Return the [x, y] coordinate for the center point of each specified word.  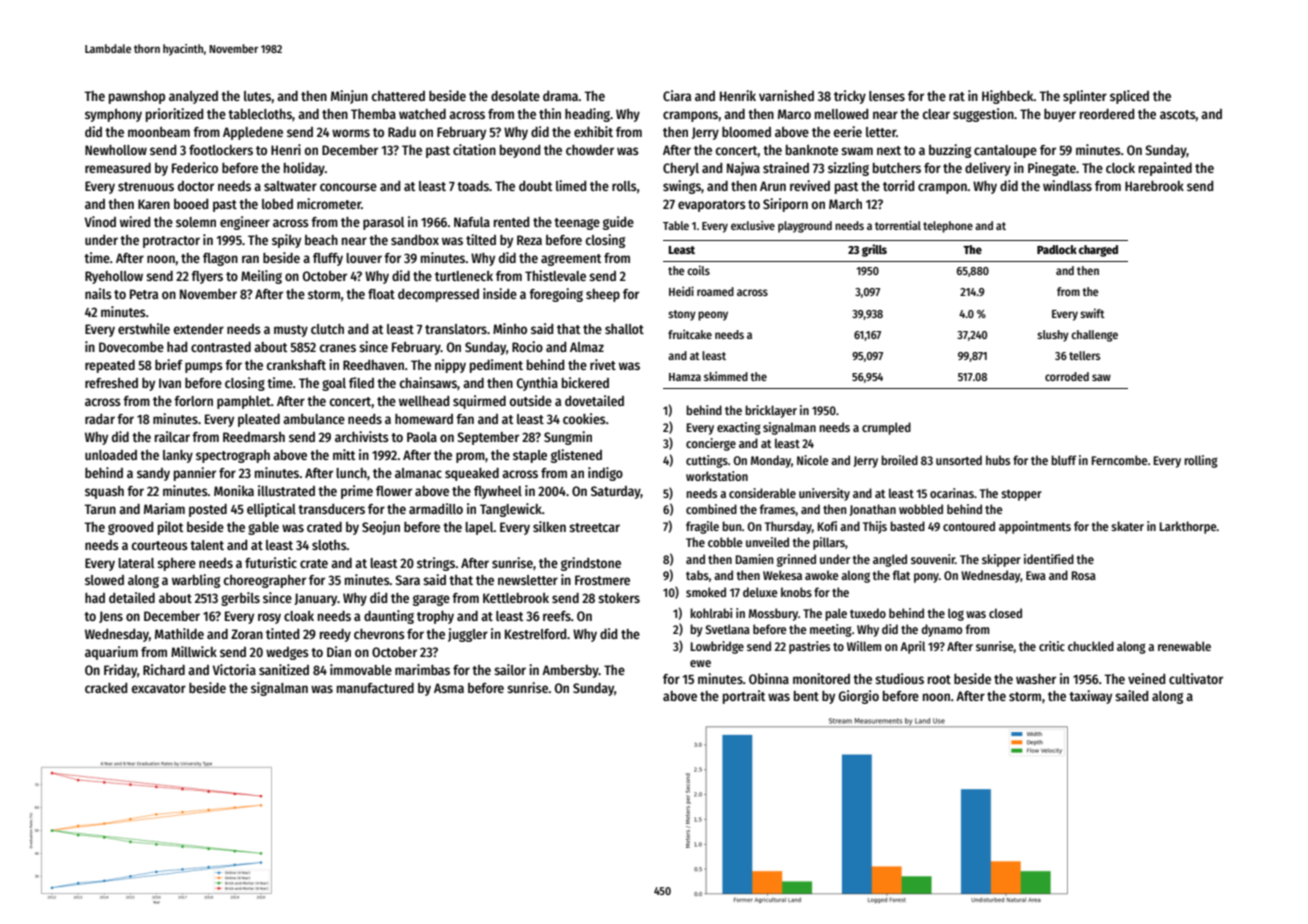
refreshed [111, 383]
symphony [113, 115]
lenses [887, 96]
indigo [605, 474]
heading [587, 115]
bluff [1064, 460]
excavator [159, 688]
